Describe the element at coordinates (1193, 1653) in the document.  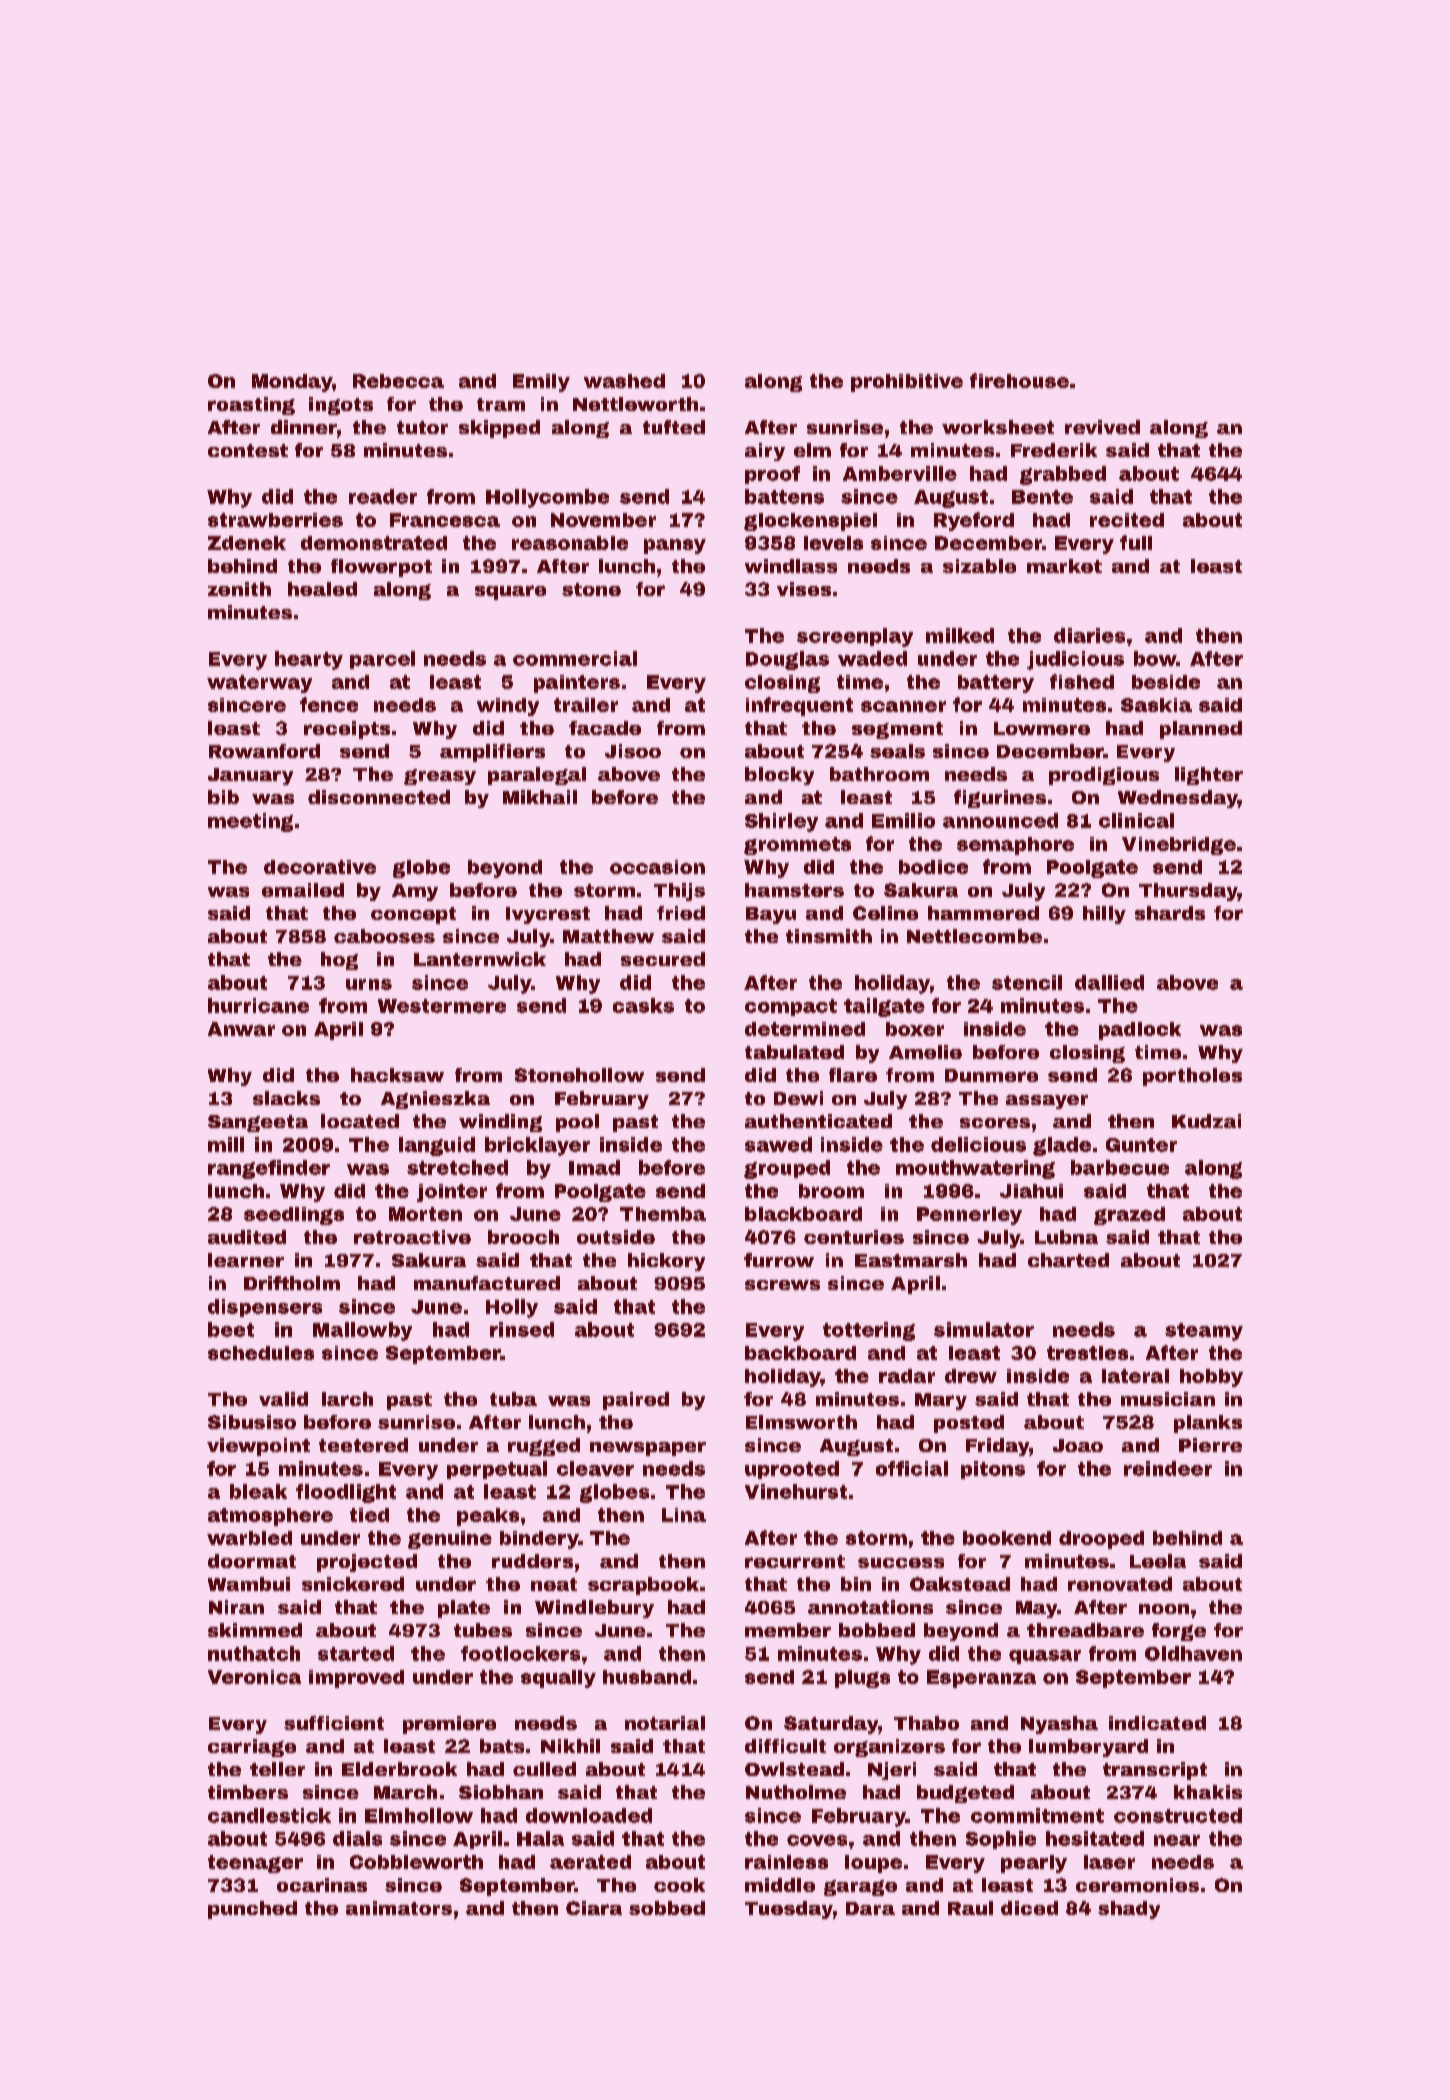
I see `Oldhaven` at that location.
